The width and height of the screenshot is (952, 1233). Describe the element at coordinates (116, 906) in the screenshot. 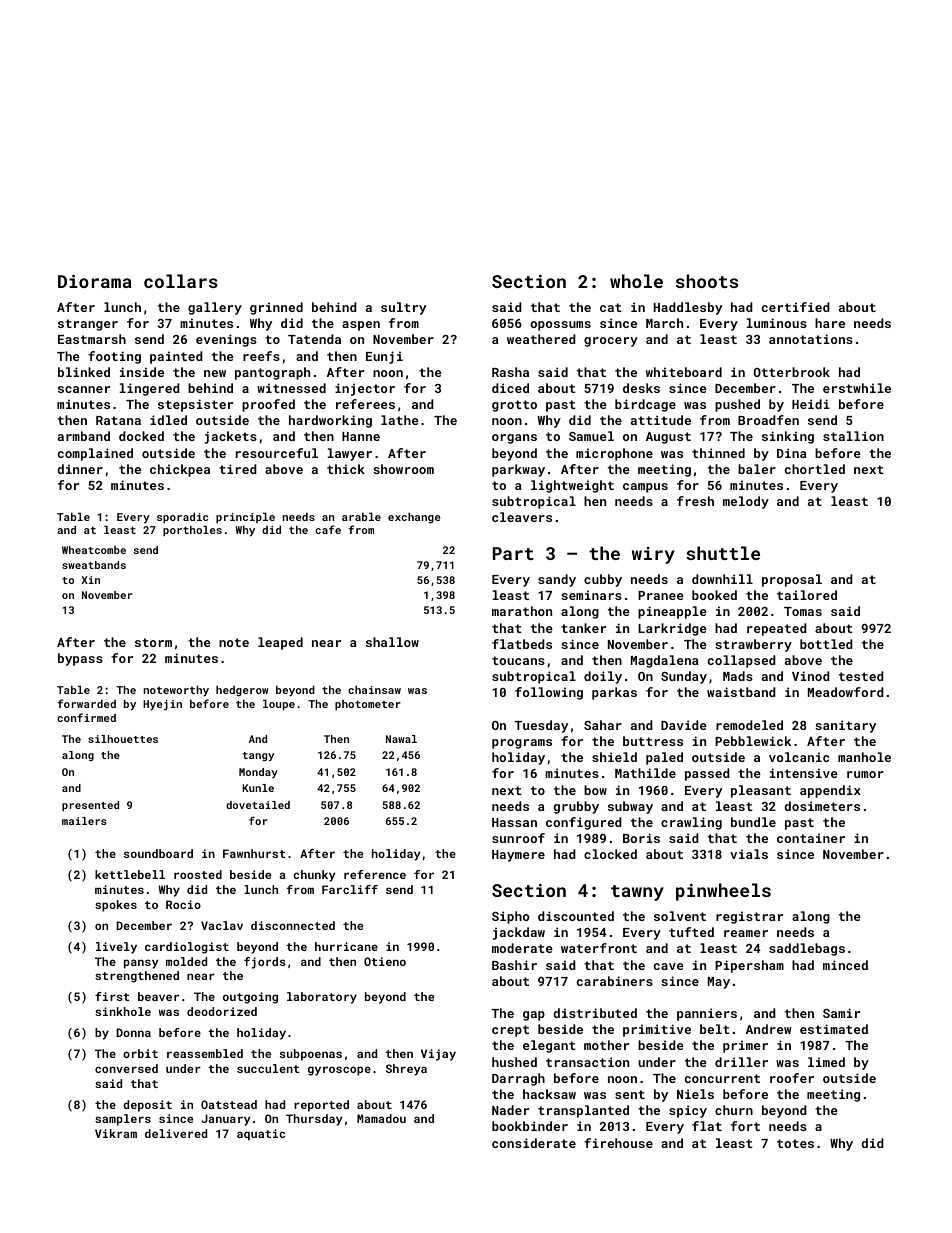

I see `spokes` at that location.
